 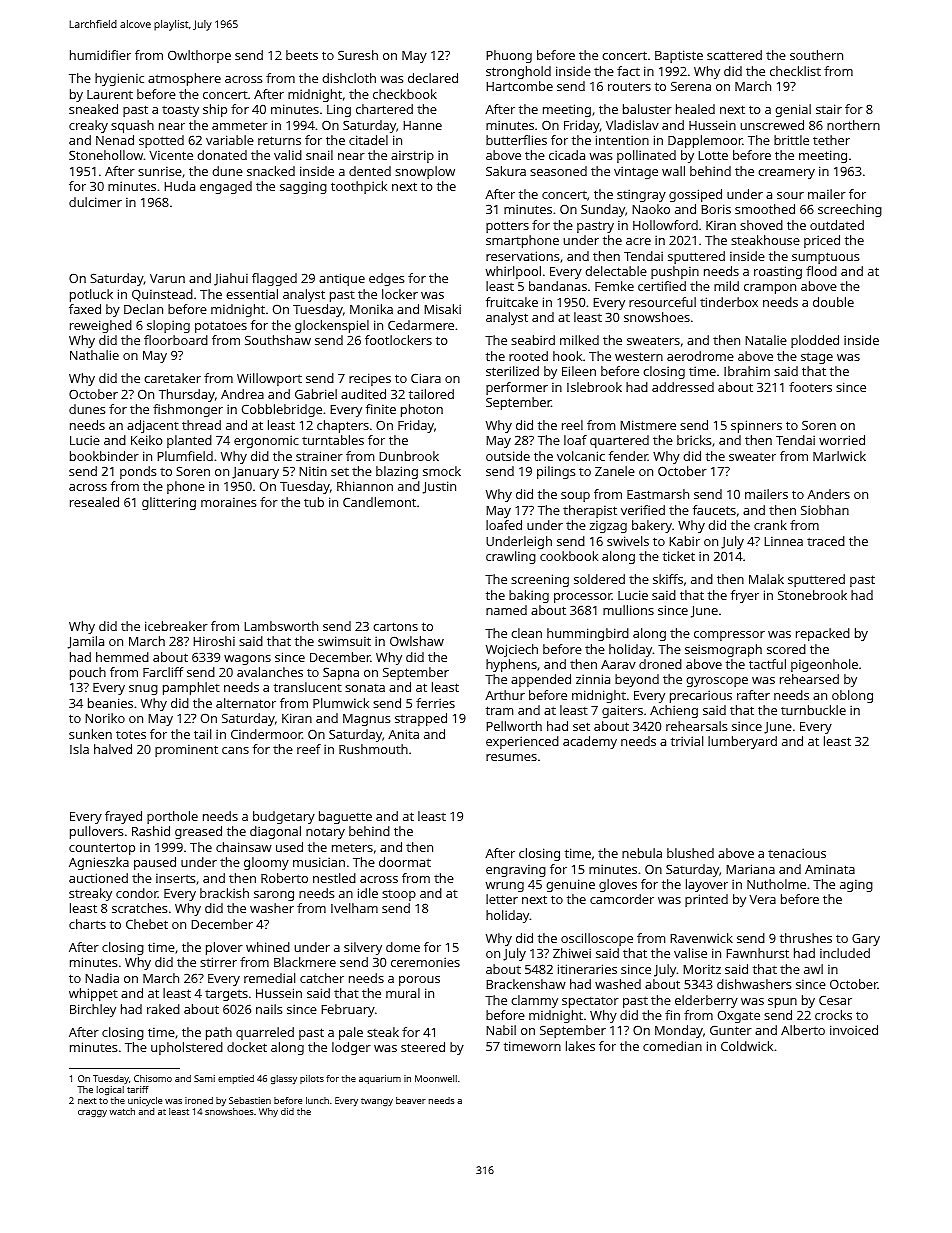 I want to click on Sakura, so click(x=506, y=171).
